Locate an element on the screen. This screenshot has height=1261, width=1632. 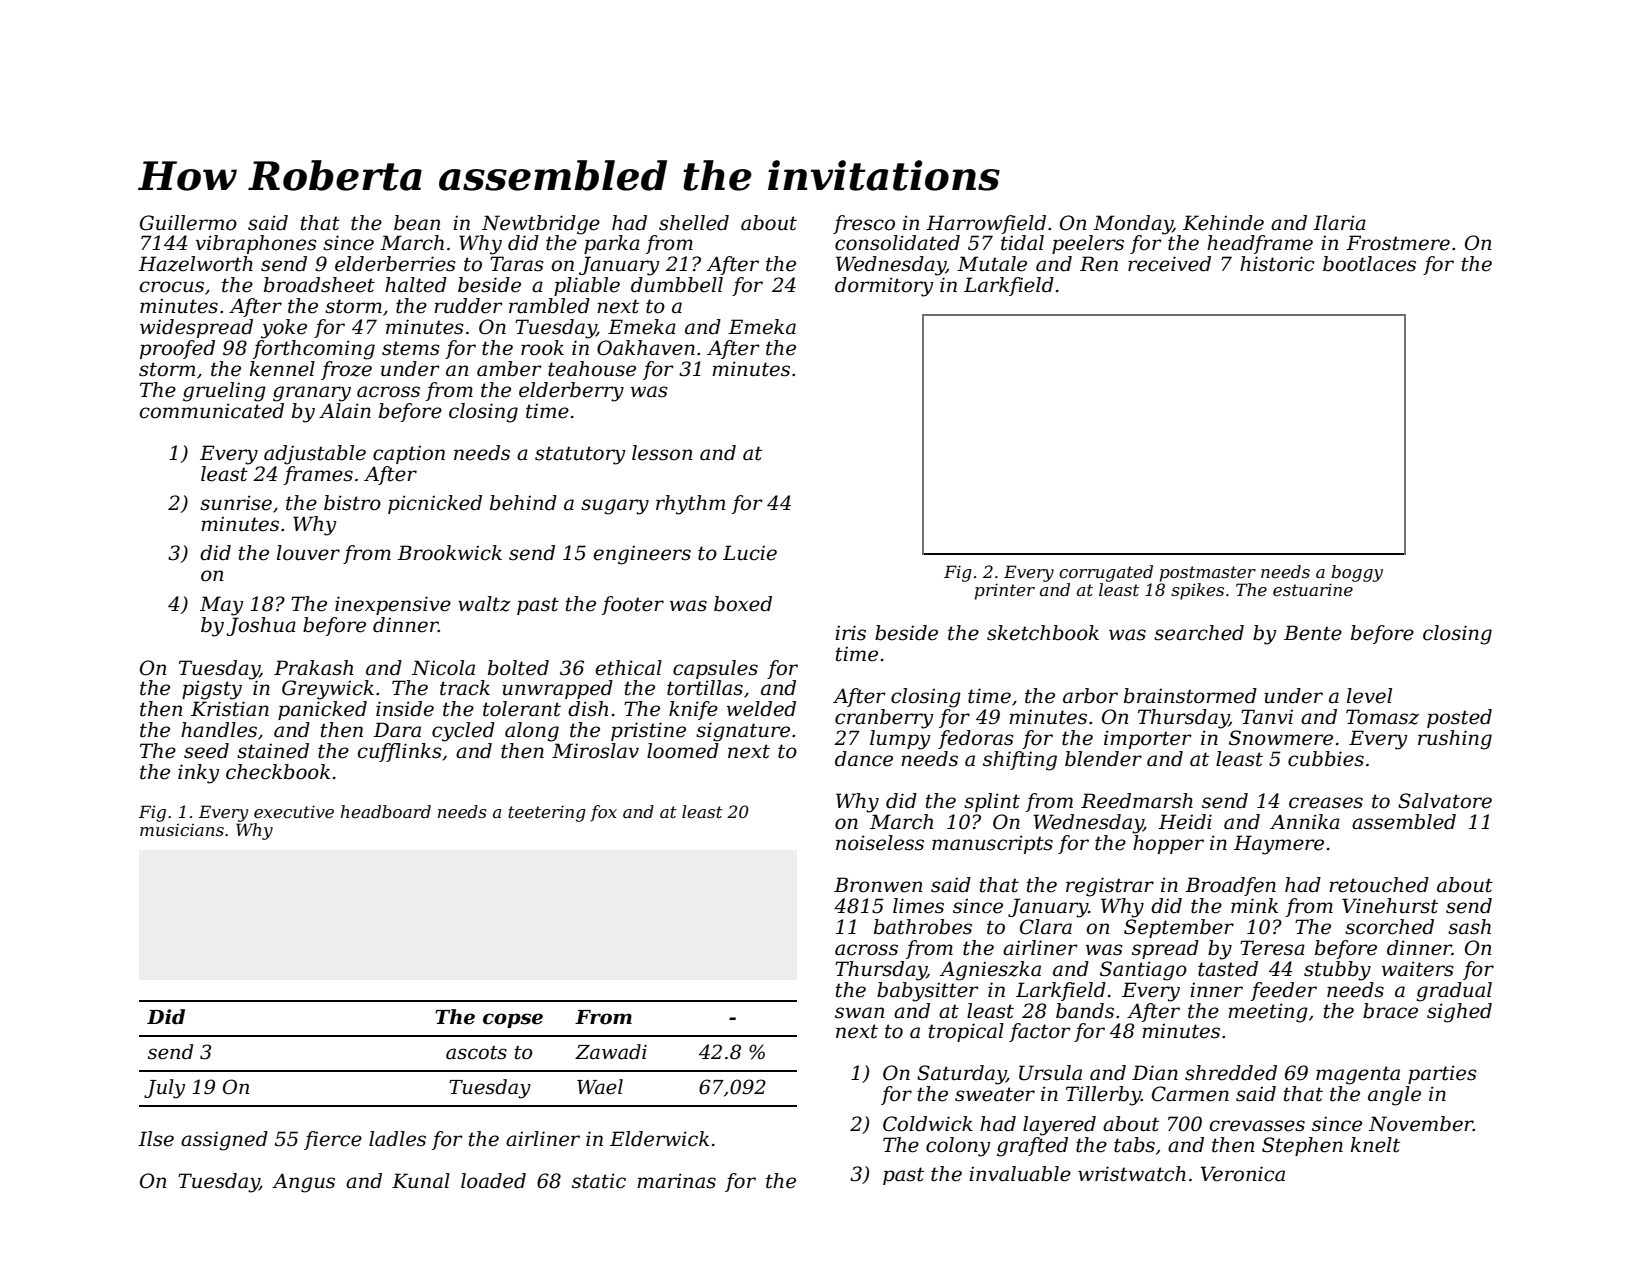
ladles is located at coordinates (397, 1139).
